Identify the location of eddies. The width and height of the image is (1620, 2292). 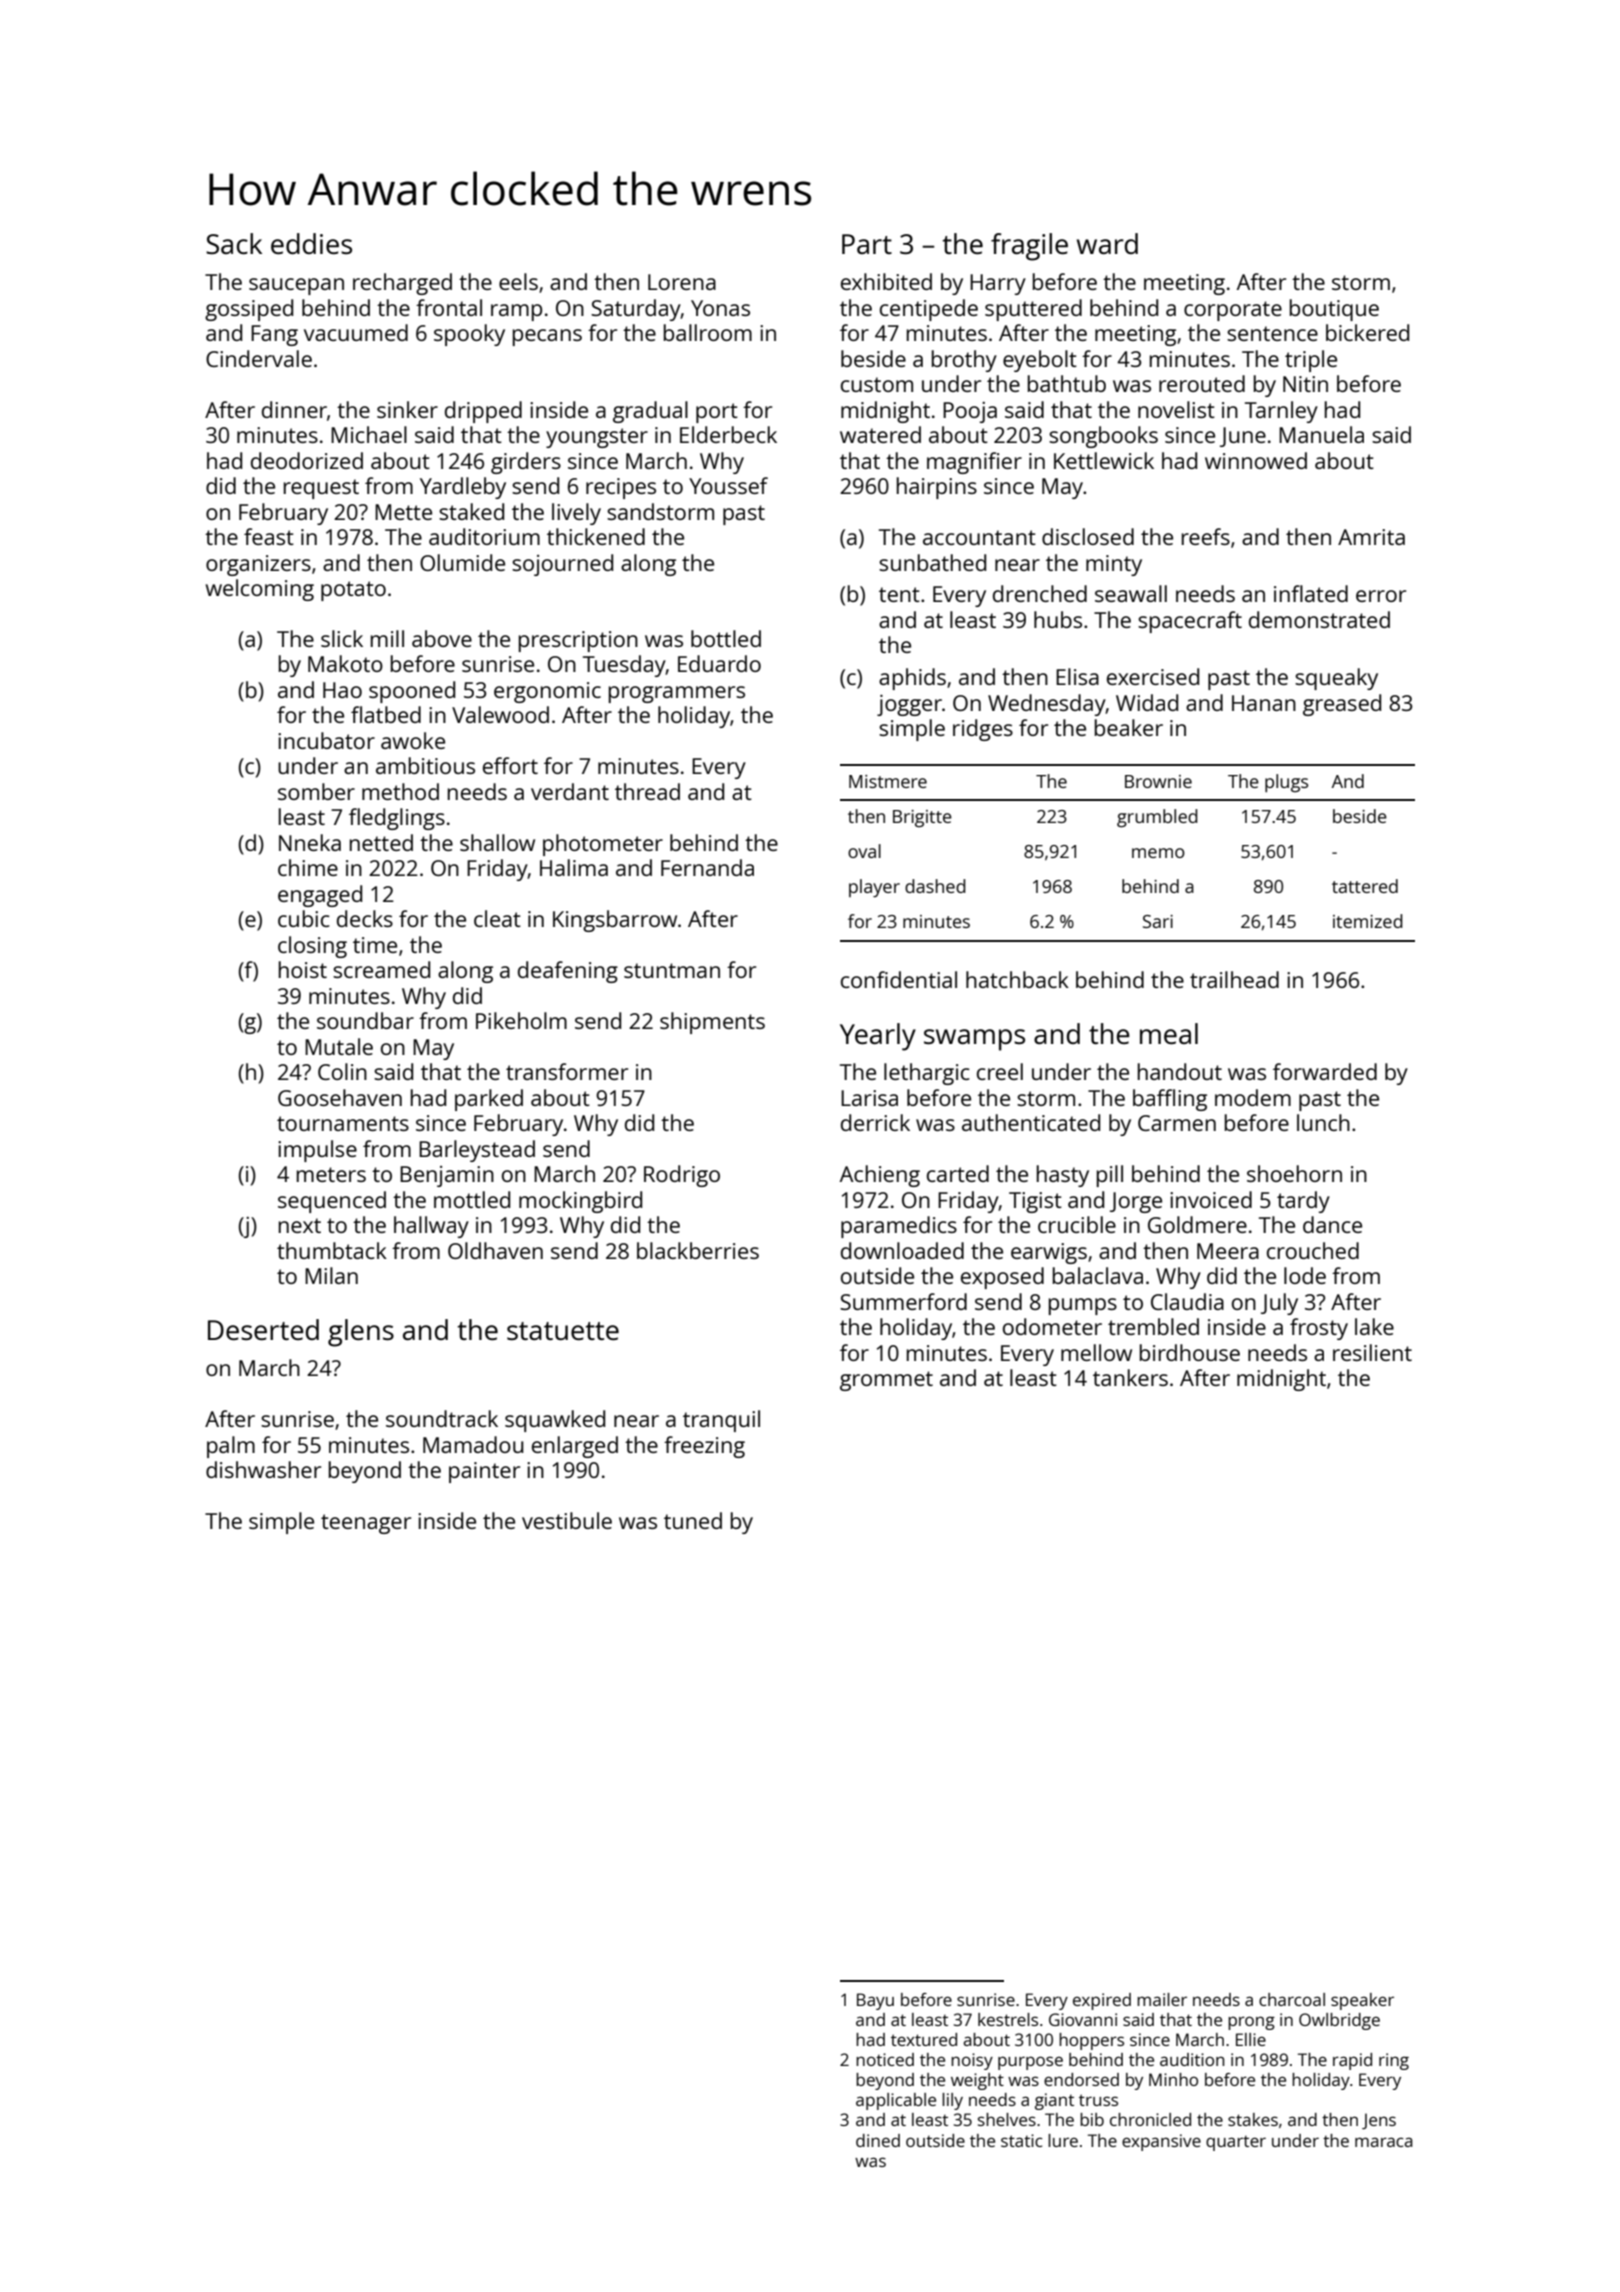
(311, 243).
